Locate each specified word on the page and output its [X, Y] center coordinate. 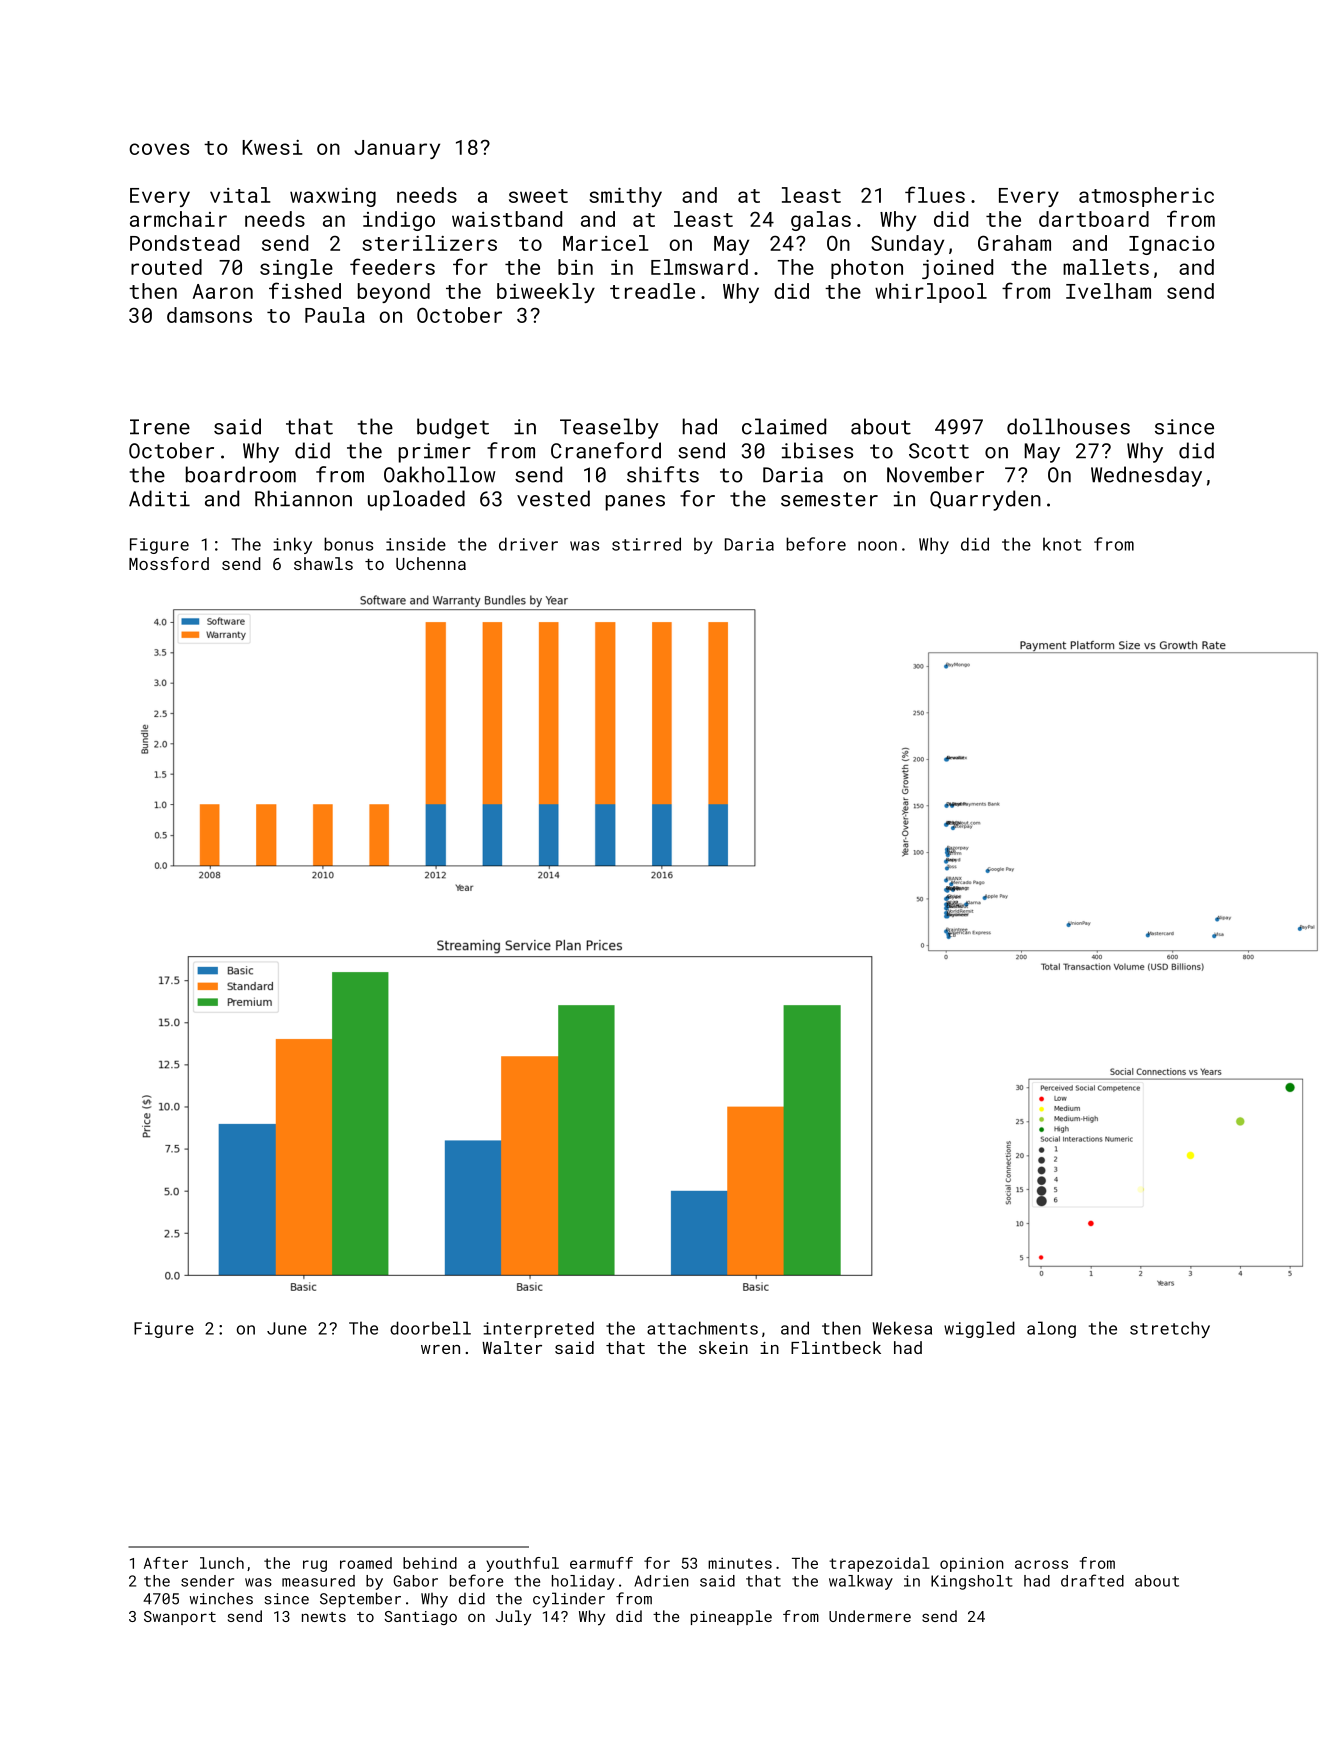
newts [324, 1617]
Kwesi [272, 147]
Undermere [870, 1616]
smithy [625, 197]
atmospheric [1146, 197]
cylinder [569, 1600]
